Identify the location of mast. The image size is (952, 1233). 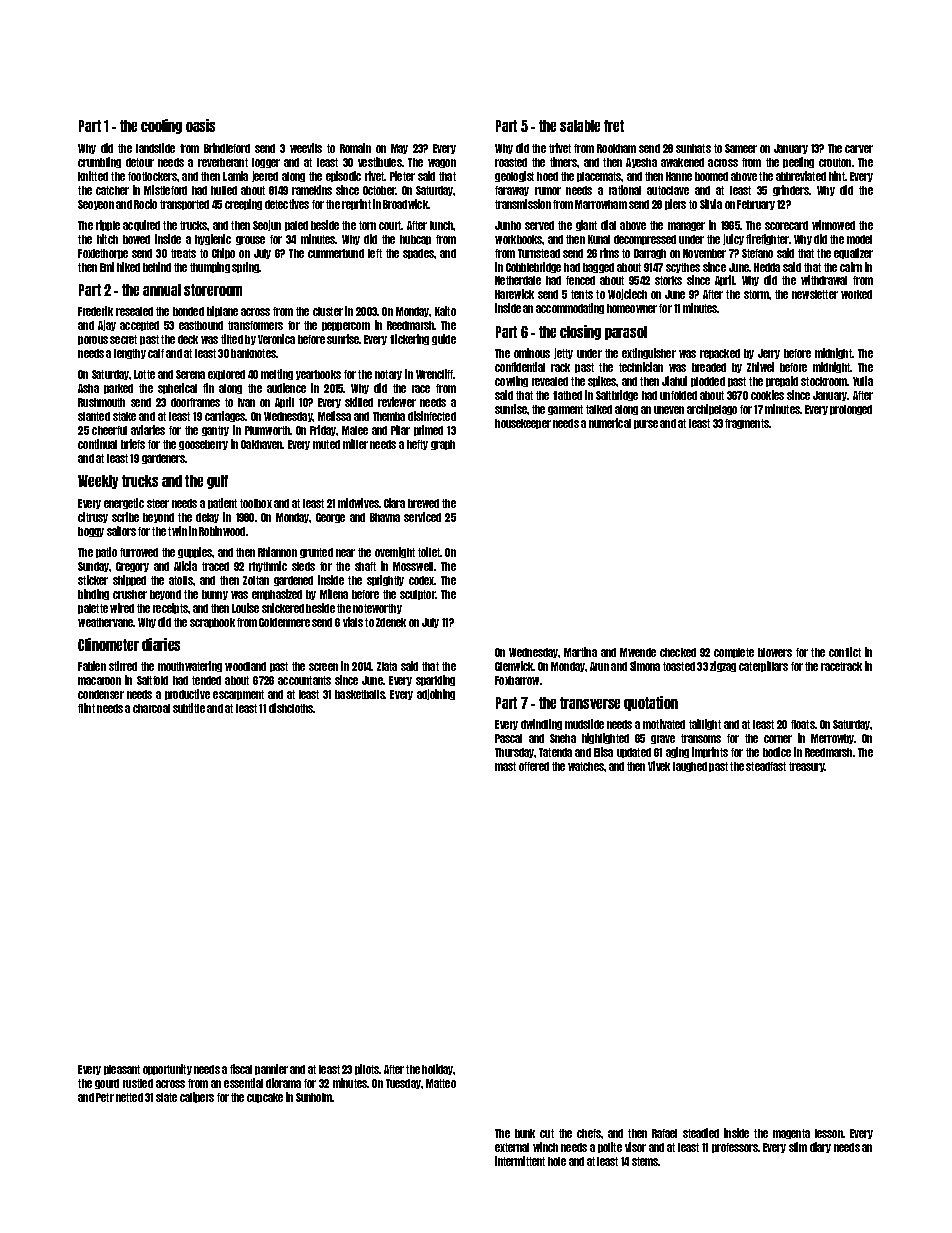
(505, 766).
